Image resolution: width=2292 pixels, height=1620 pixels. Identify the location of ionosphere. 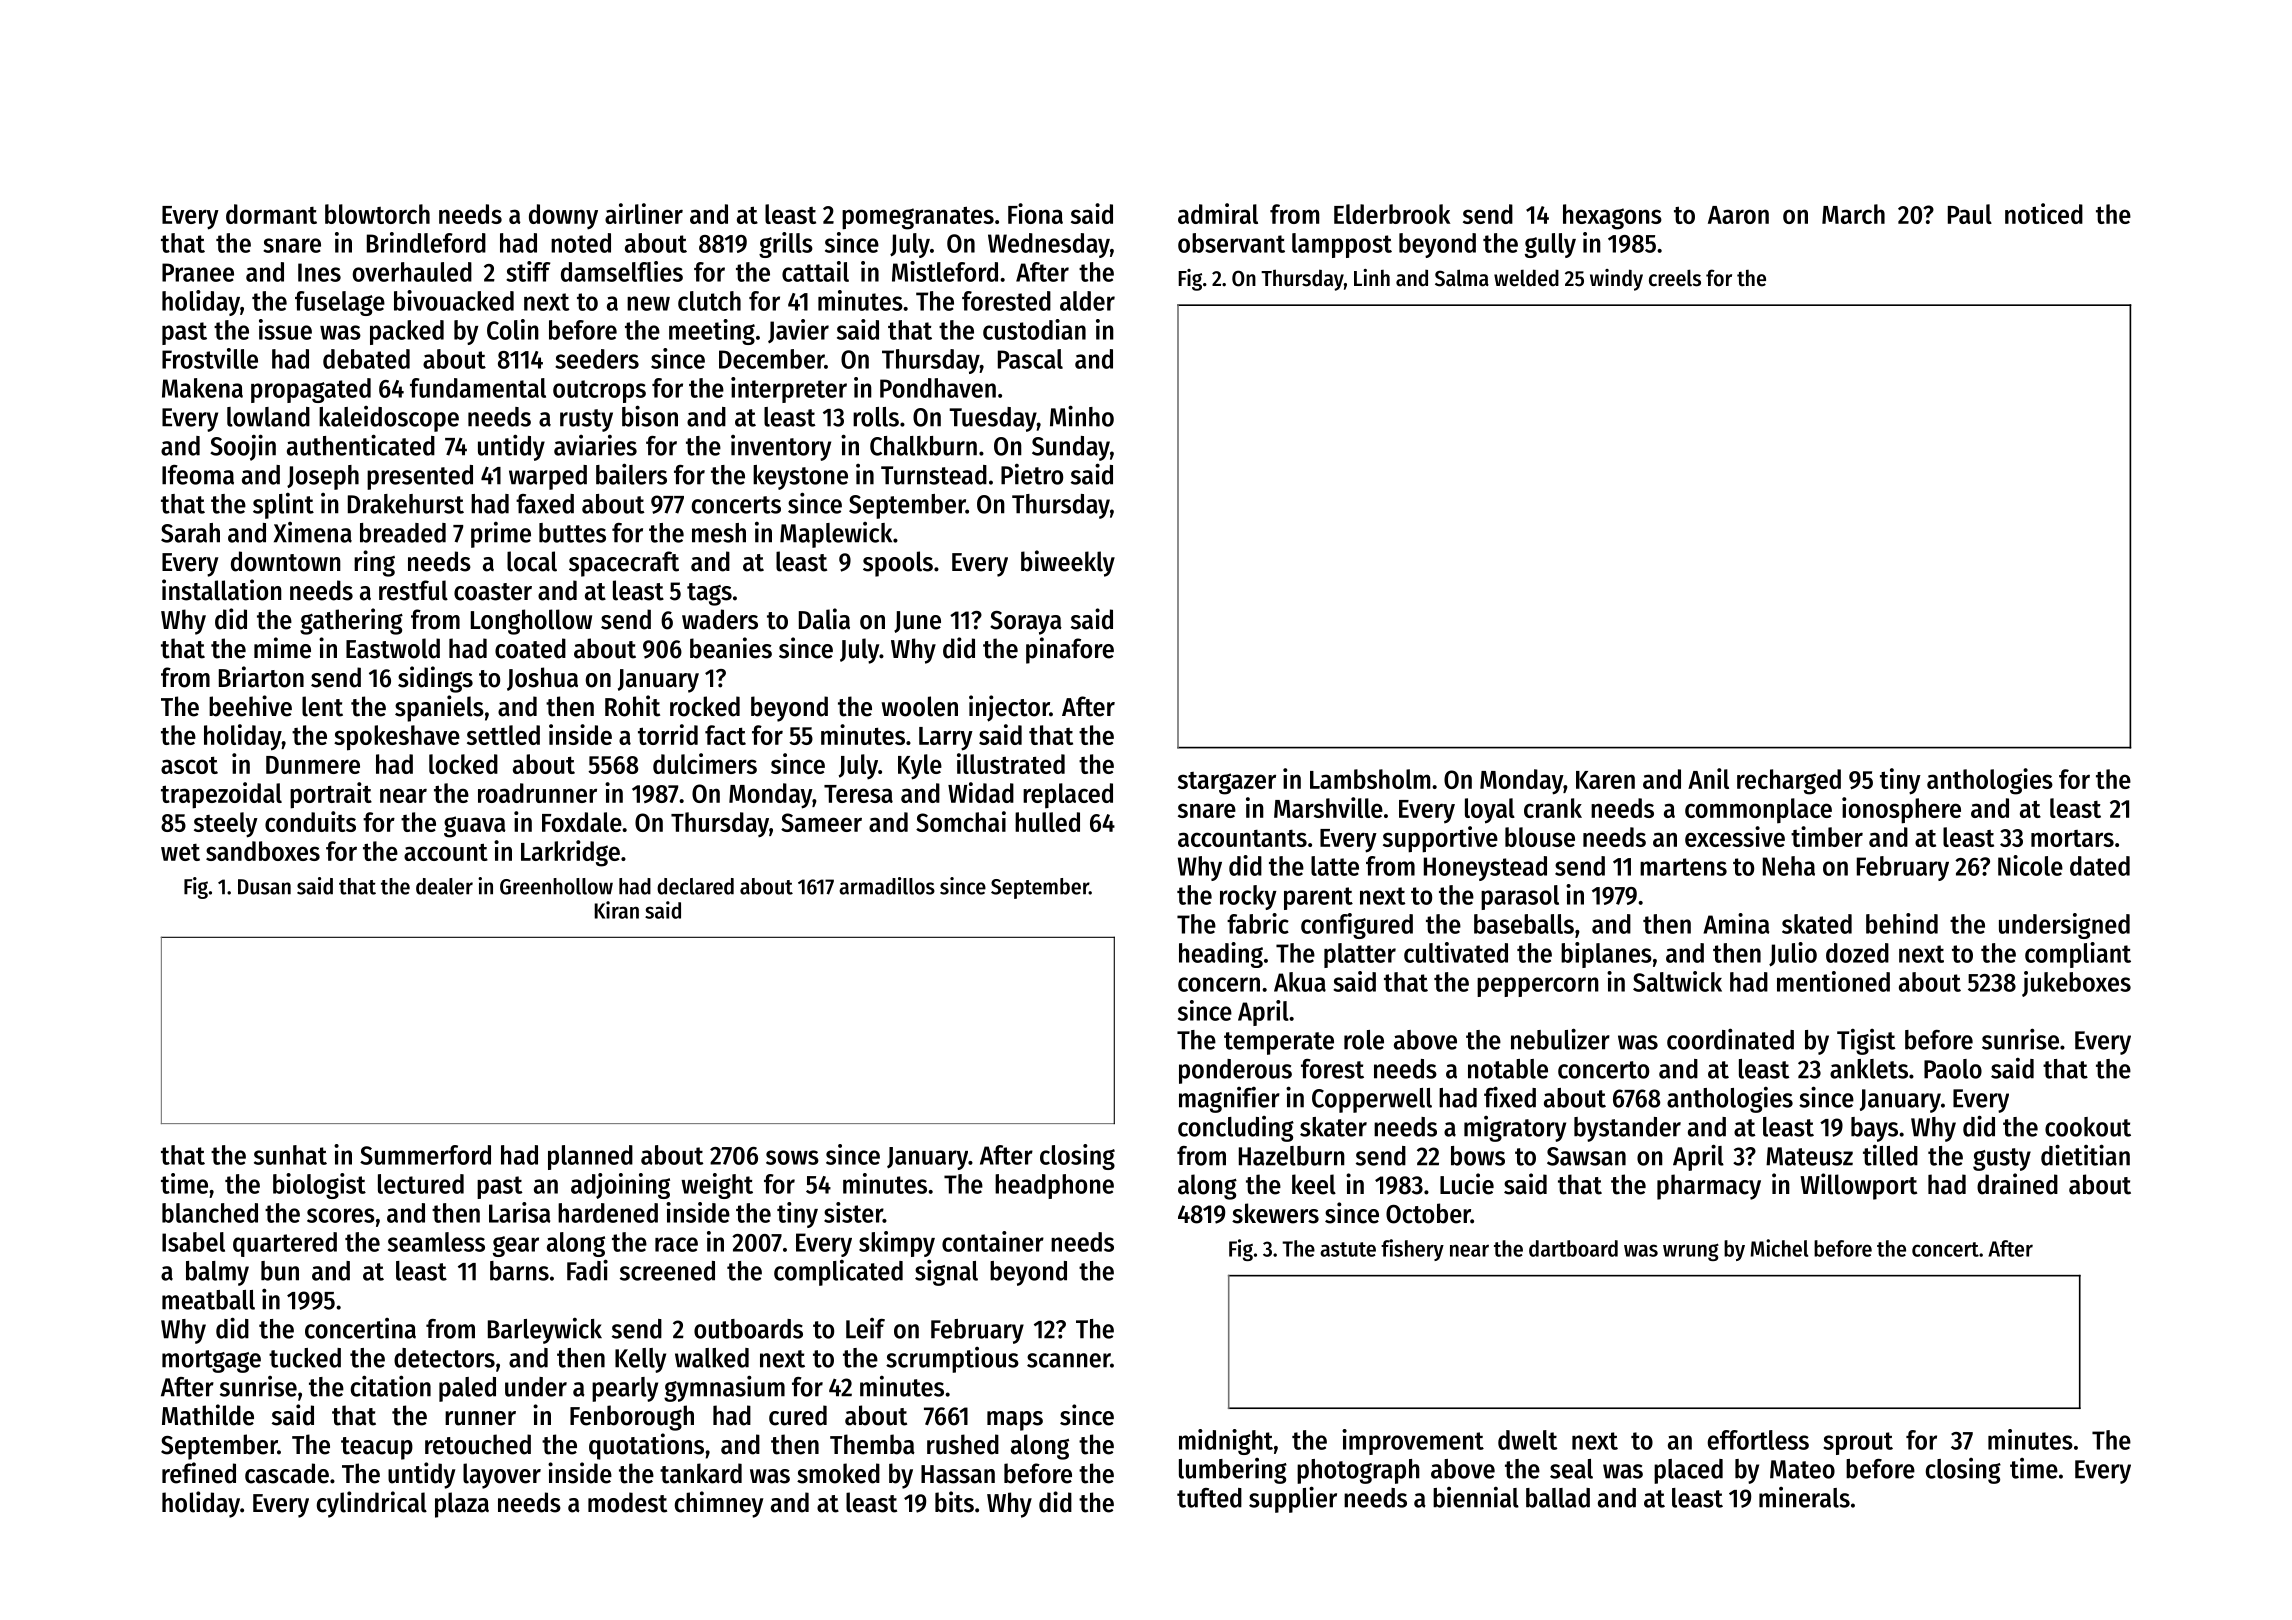
(1901, 810).
